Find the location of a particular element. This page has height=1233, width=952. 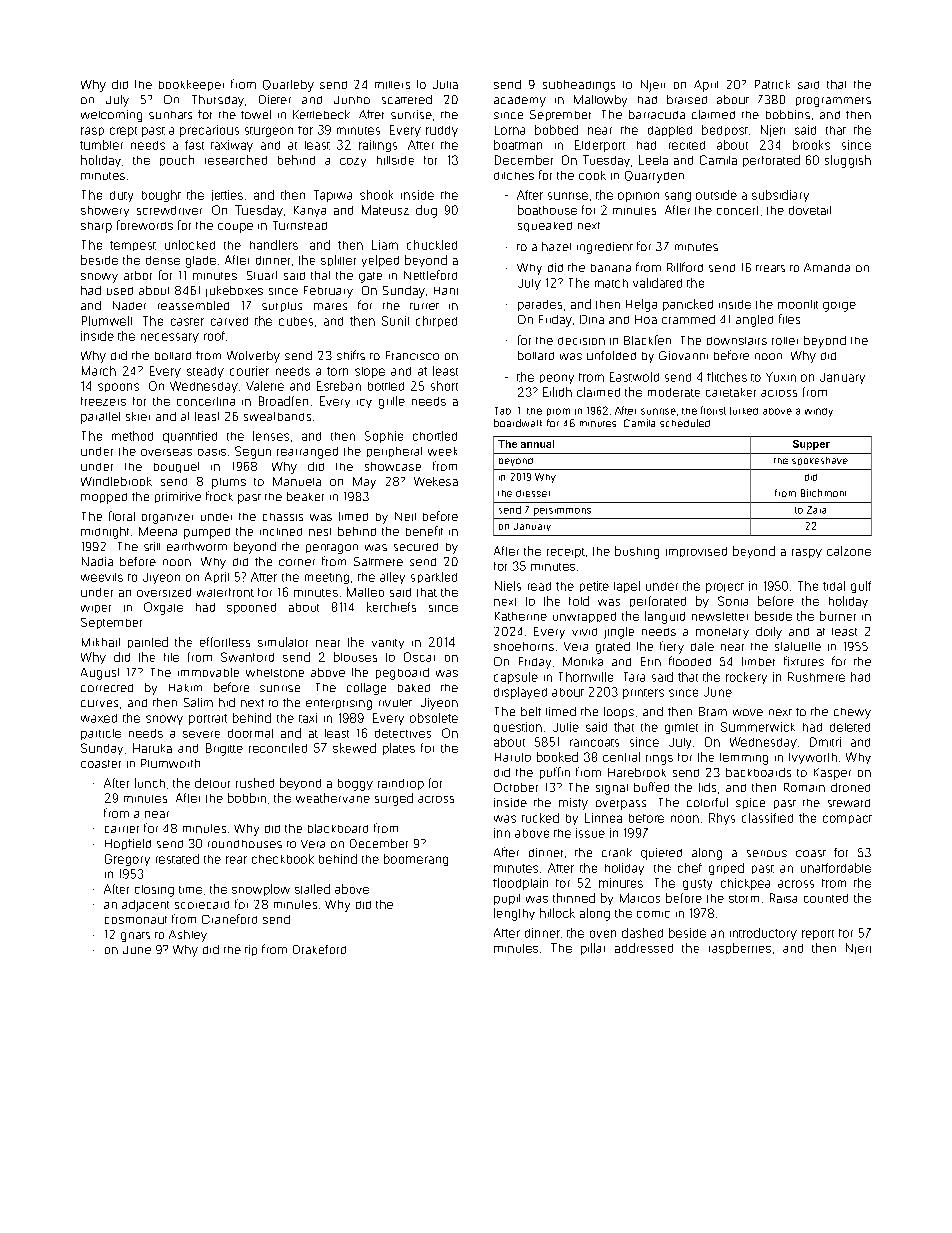

academy is located at coordinates (520, 101).
